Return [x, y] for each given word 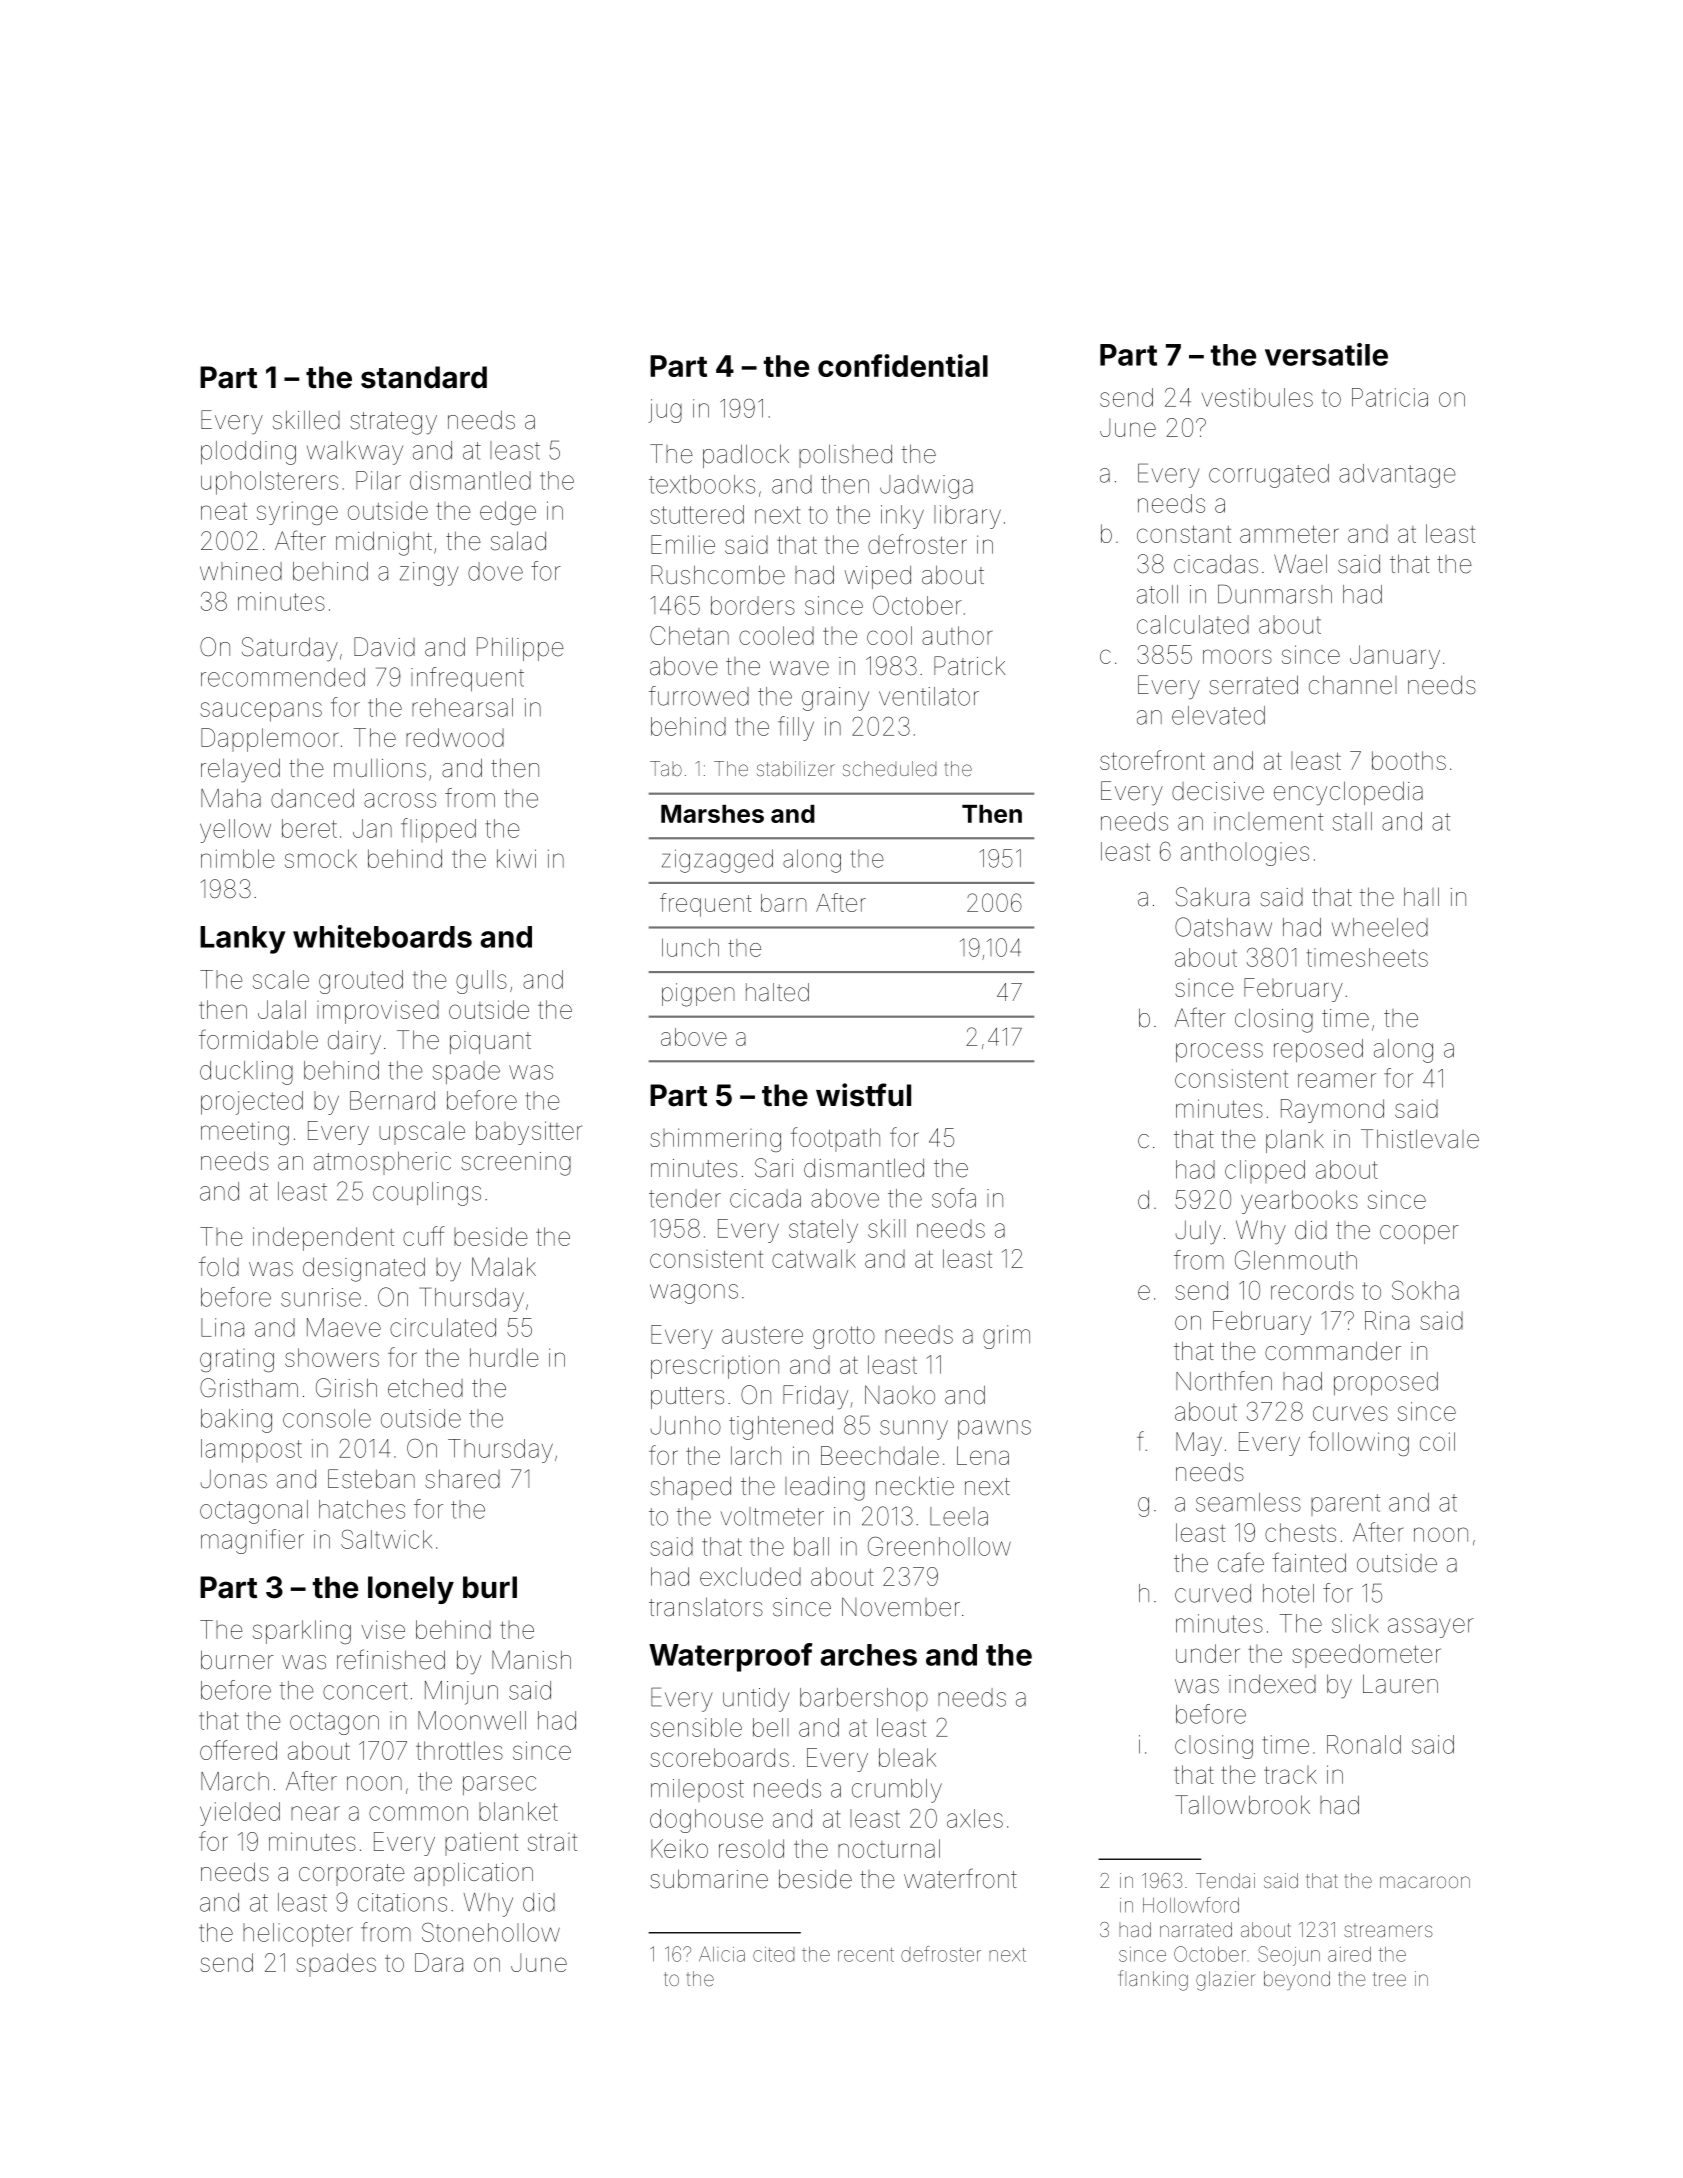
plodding [248, 453]
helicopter [298, 1935]
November [901, 1607]
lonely [411, 1590]
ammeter [1289, 534]
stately [823, 1231]
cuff [424, 1236]
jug [665, 411]
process [1219, 1053]
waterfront [960, 1878]
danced [312, 798]
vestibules [1257, 397]
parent [1345, 1505]
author [957, 635]
